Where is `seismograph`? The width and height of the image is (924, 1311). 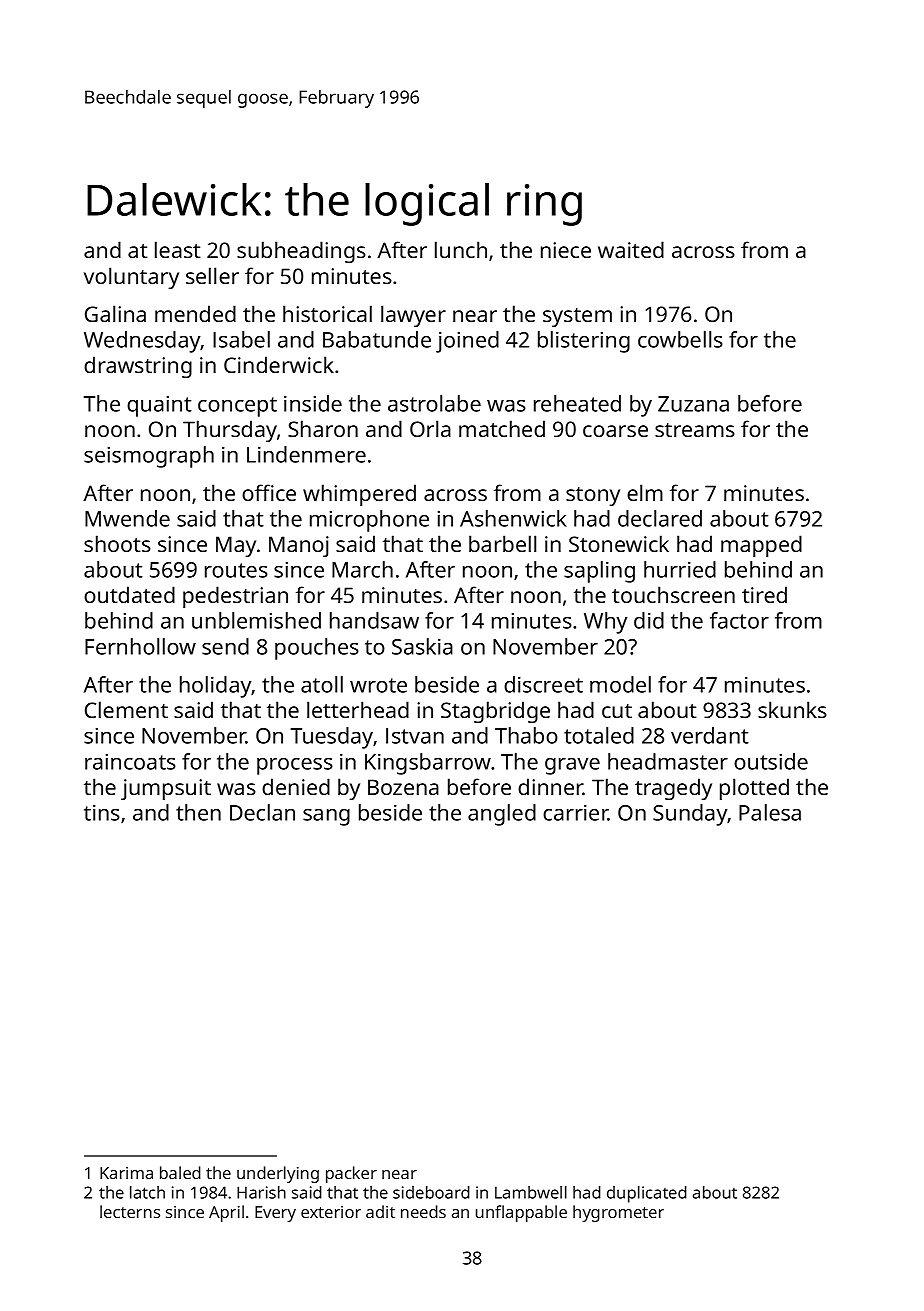 seismograph is located at coordinates (149, 457).
